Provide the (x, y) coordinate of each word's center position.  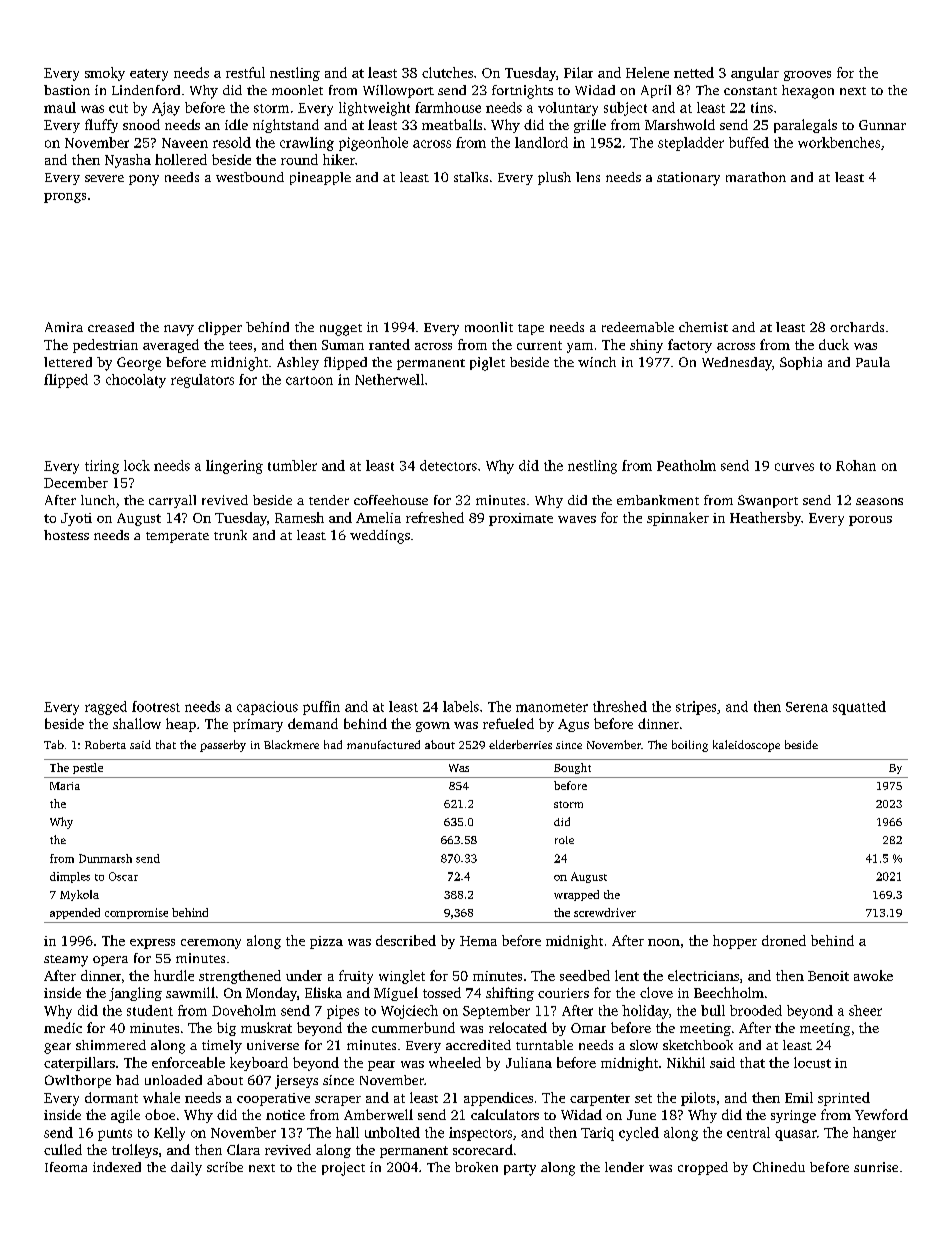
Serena (807, 707)
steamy (66, 961)
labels (461, 706)
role (564, 840)
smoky (105, 74)
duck (834, 344)
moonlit (489, 327)
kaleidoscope (746, 746)
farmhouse (448, 107)
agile (125, 1116)
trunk (230, 535)
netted (694, 72)
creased (111, 327)
